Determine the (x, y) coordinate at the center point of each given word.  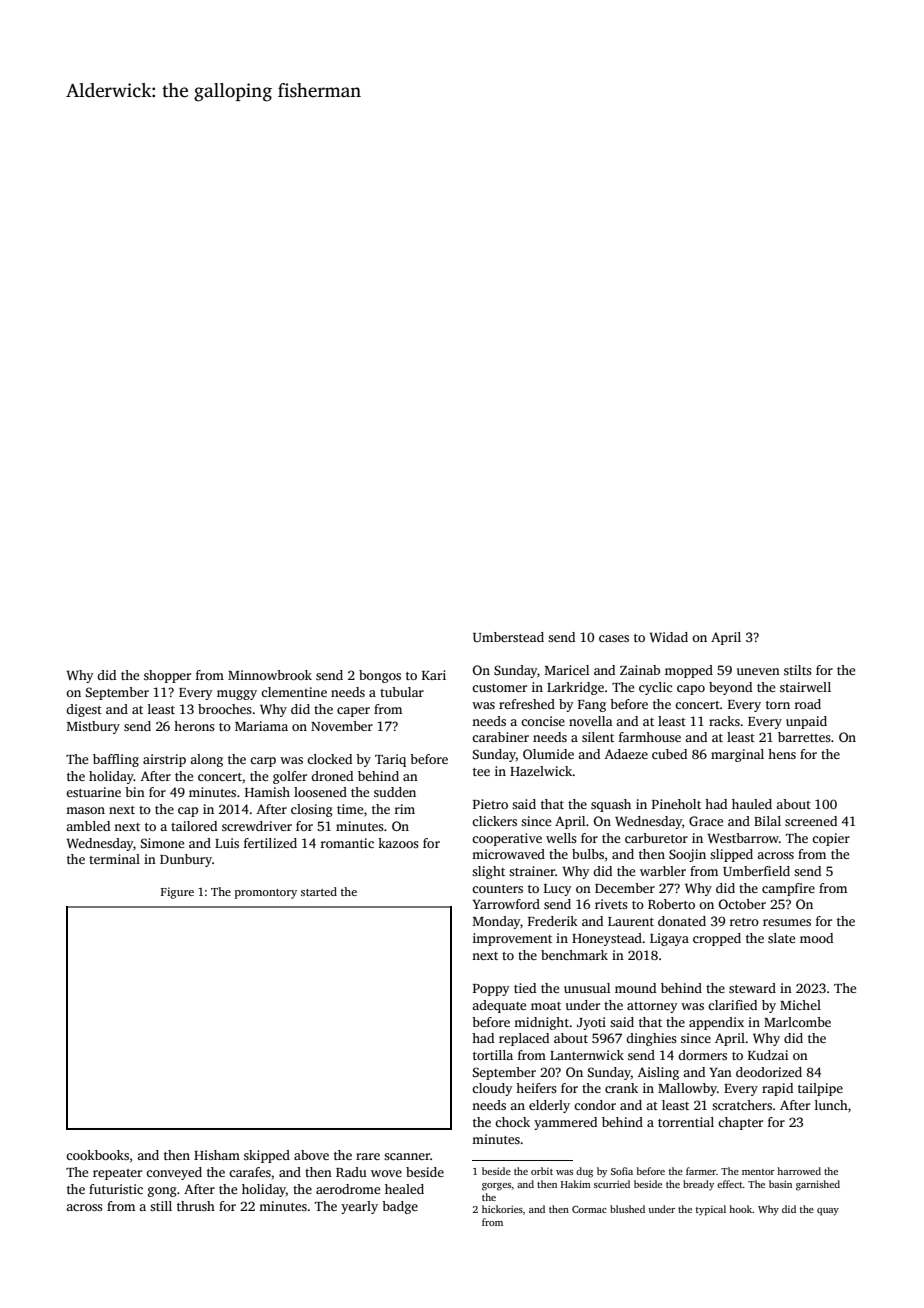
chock (512, 1122)
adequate (499, 1006)
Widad (668, 637)
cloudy (492, 1089)
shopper (167, 676)
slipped (731, 855)
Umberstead (508, 637)
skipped (267, 1156)
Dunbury (186, 860)
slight (488, 872)
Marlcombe (797, 1022)
